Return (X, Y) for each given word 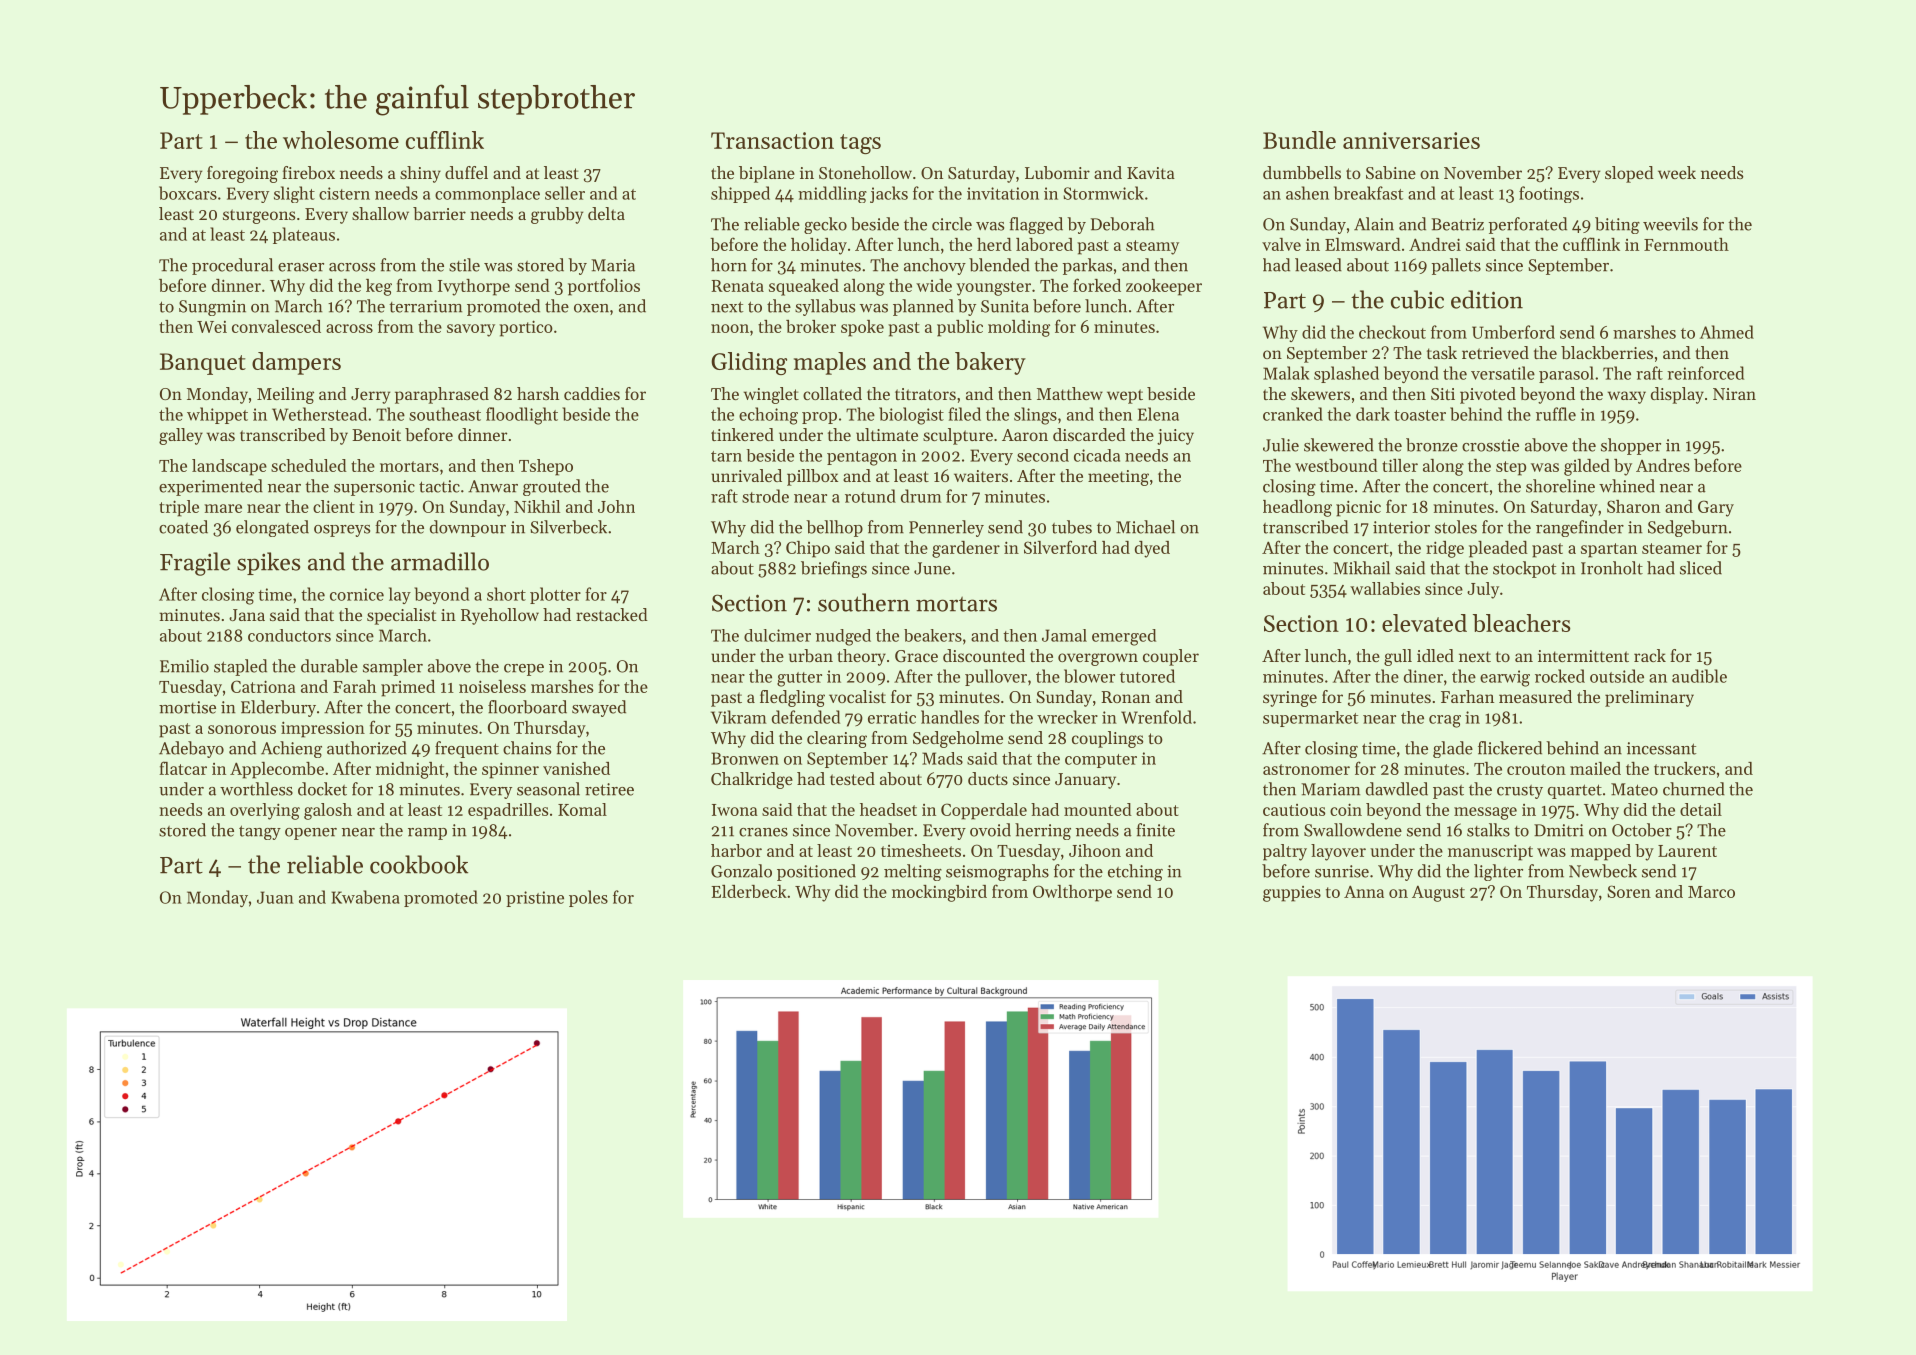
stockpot (1524, 569)
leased (1318, 265)
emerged (1124, 637)
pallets (1456, 266)
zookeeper (1164, 287)
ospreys (342, 531)
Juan (275, 897)
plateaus (304, 235)
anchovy (935, 266)
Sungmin (212, 308)
